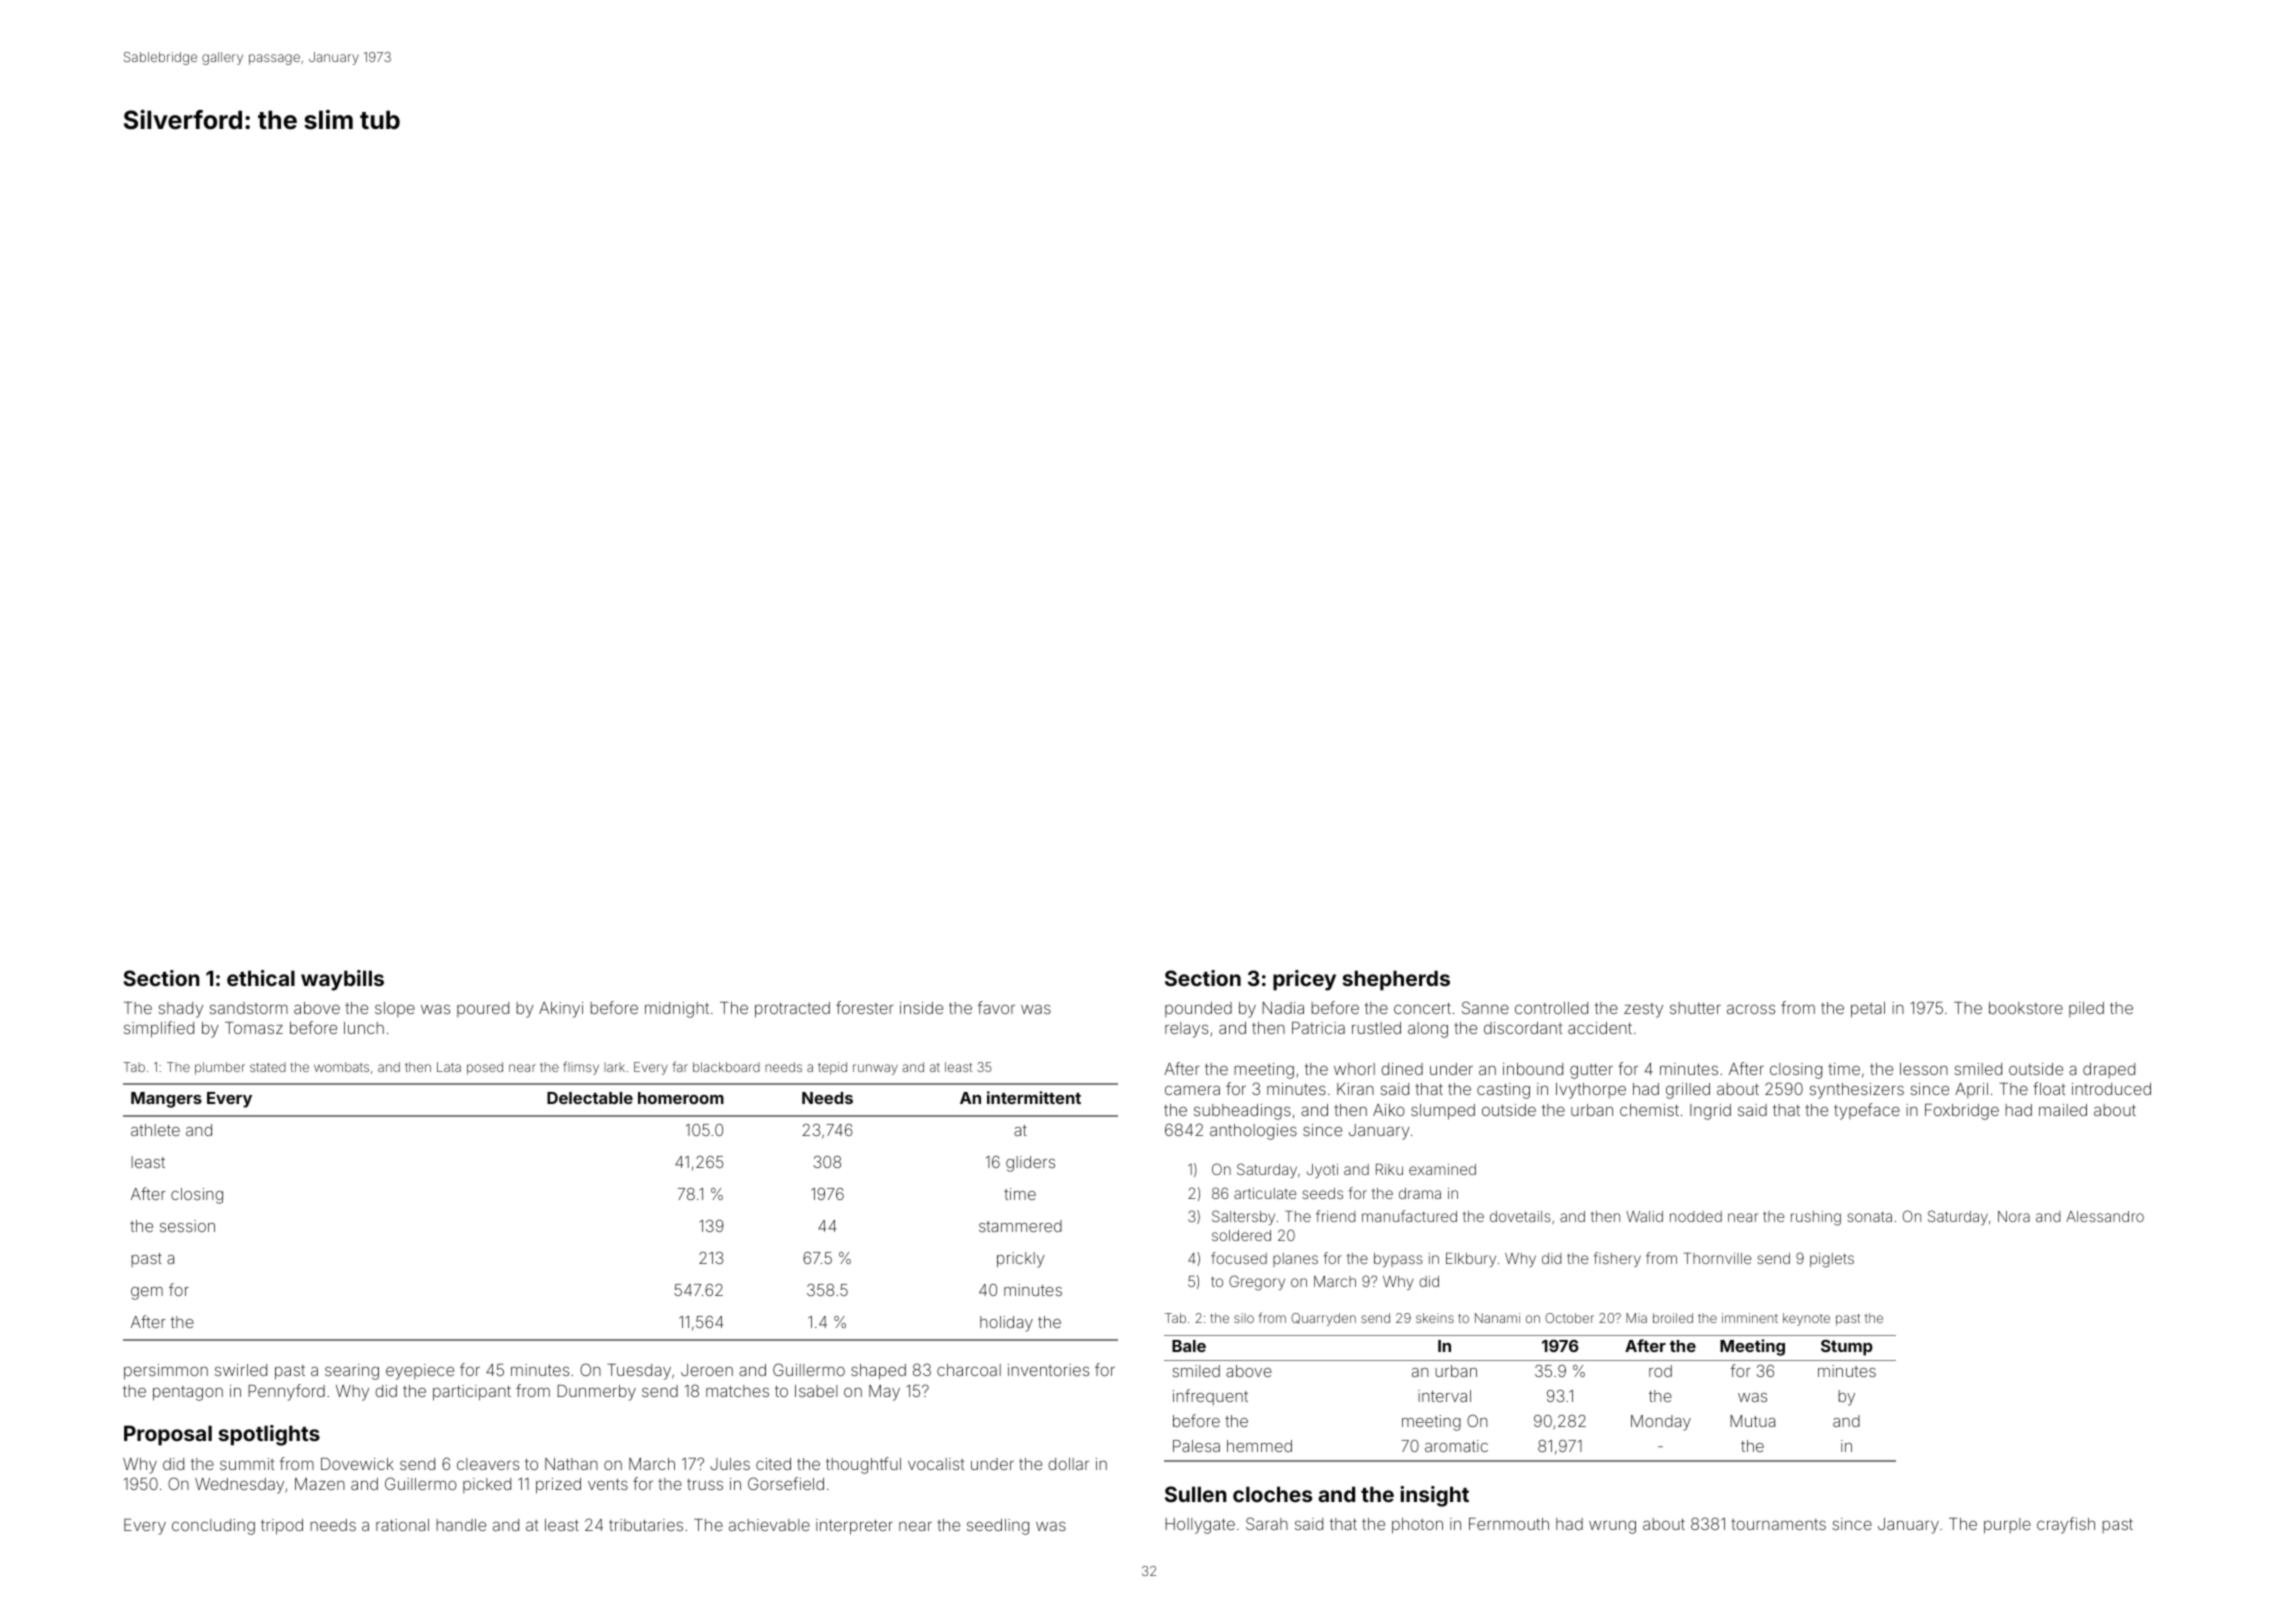  I want to click on dollar, so click(1068, 1464).
